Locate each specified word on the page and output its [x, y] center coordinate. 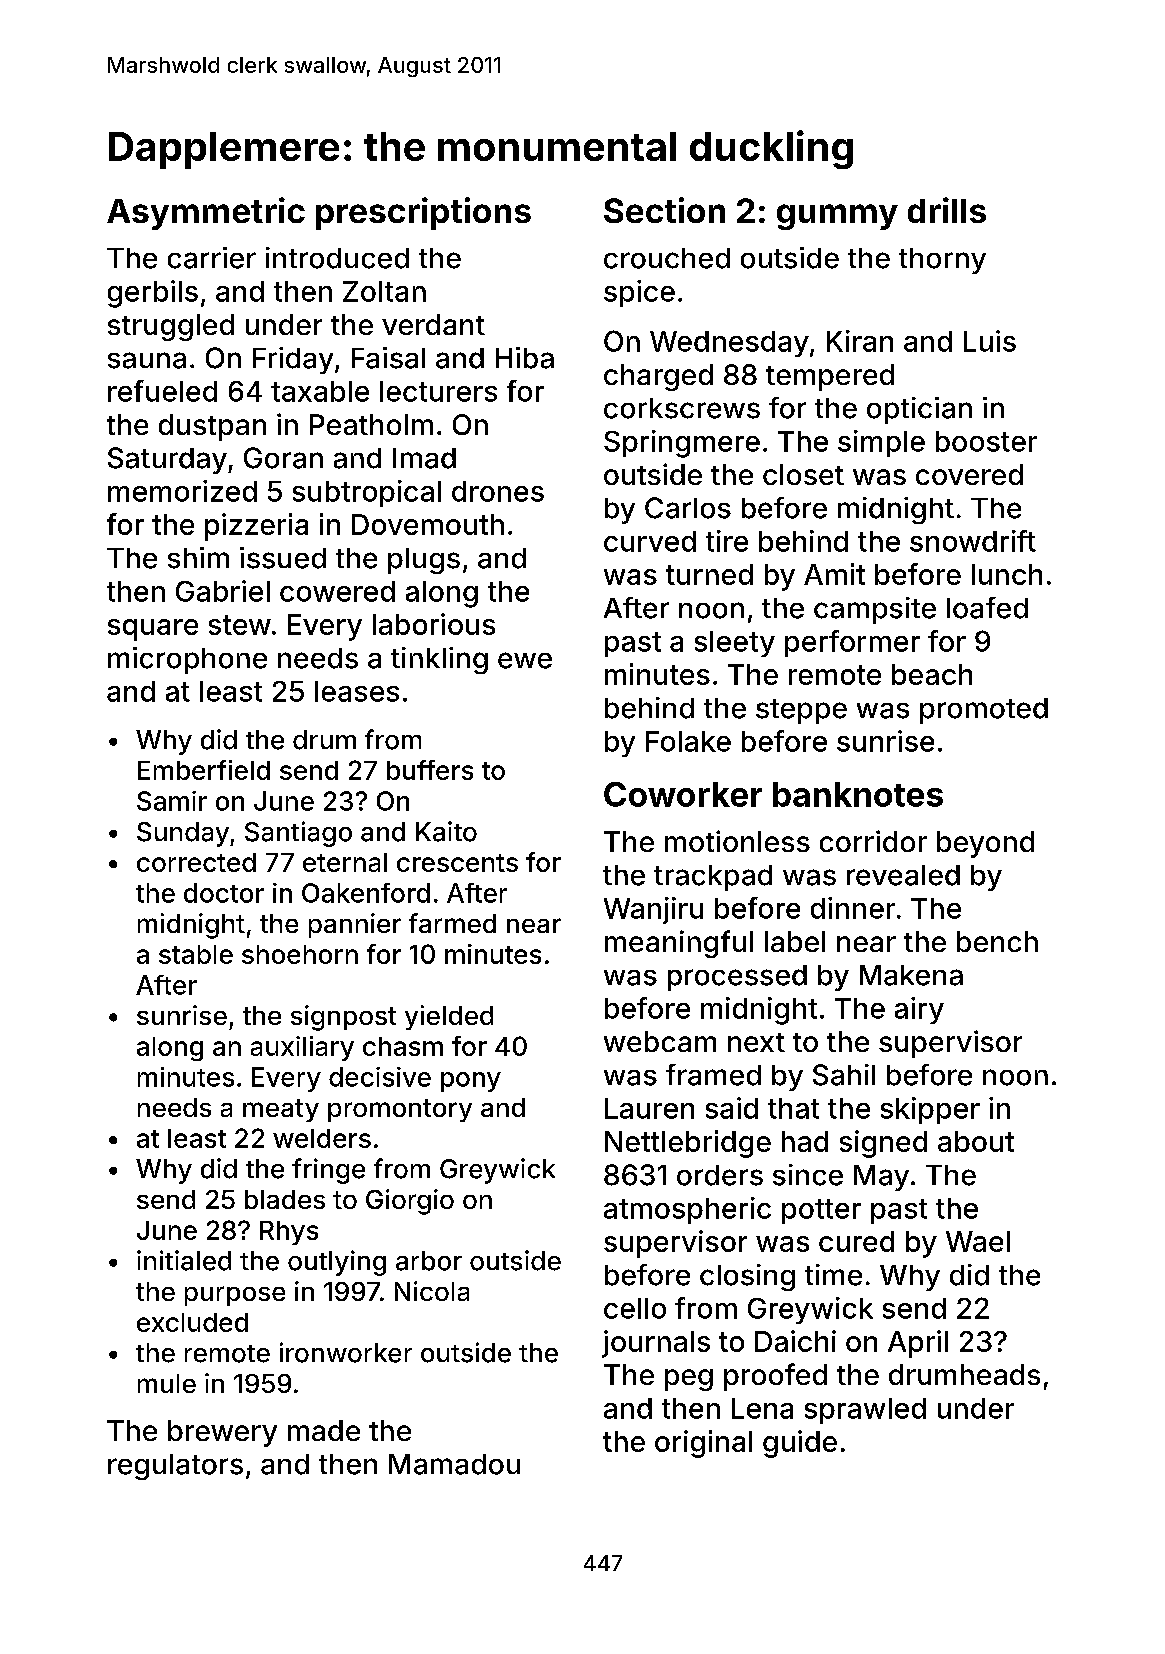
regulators [175, 1467]
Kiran [860, 341]
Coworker [683, 794]
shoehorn [300, 954]
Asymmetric [206, 213]
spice [639, 293]
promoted [984, 711]
